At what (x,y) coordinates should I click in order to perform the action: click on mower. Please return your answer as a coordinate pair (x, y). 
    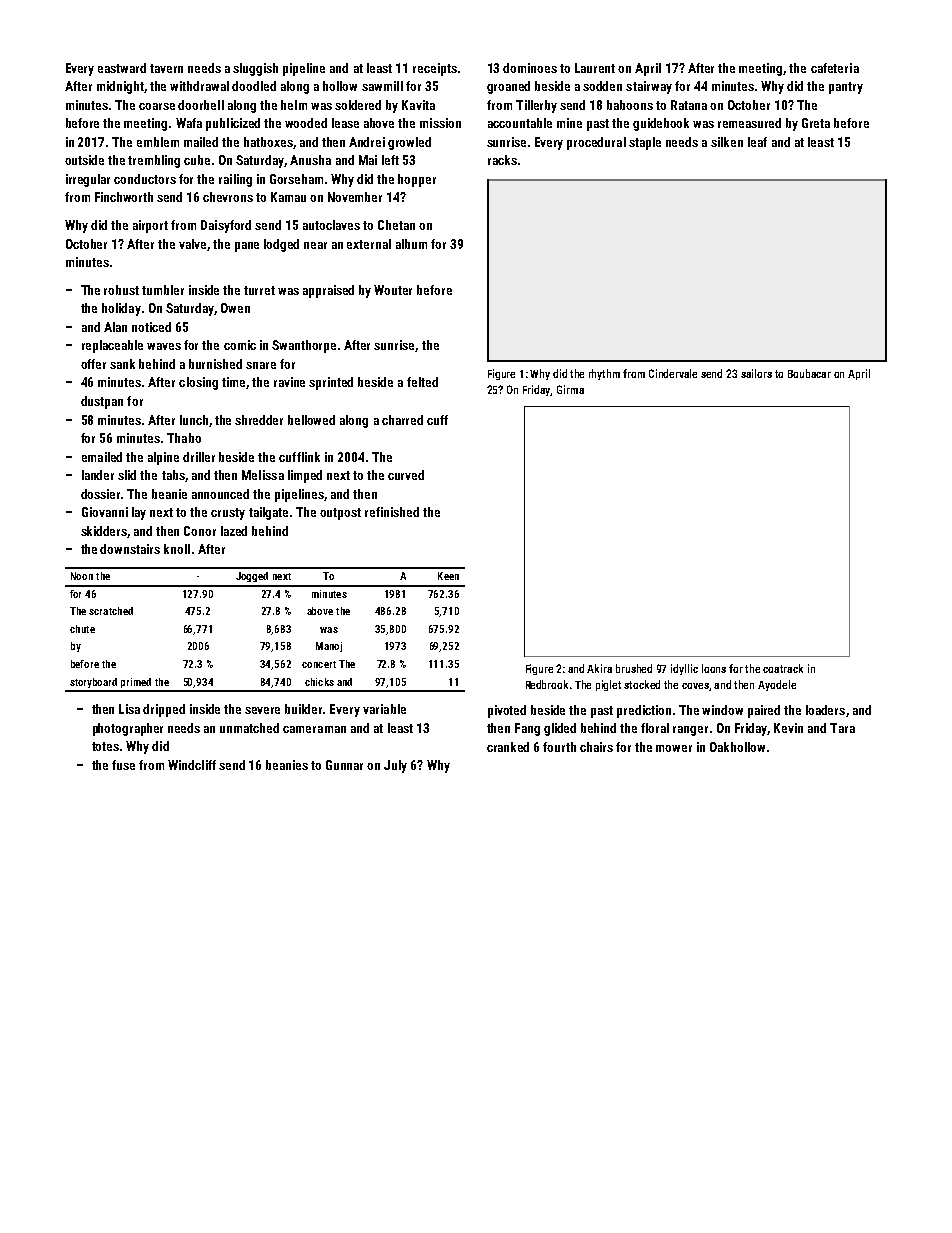
    Looking at the image, I should click on (674, 748).
